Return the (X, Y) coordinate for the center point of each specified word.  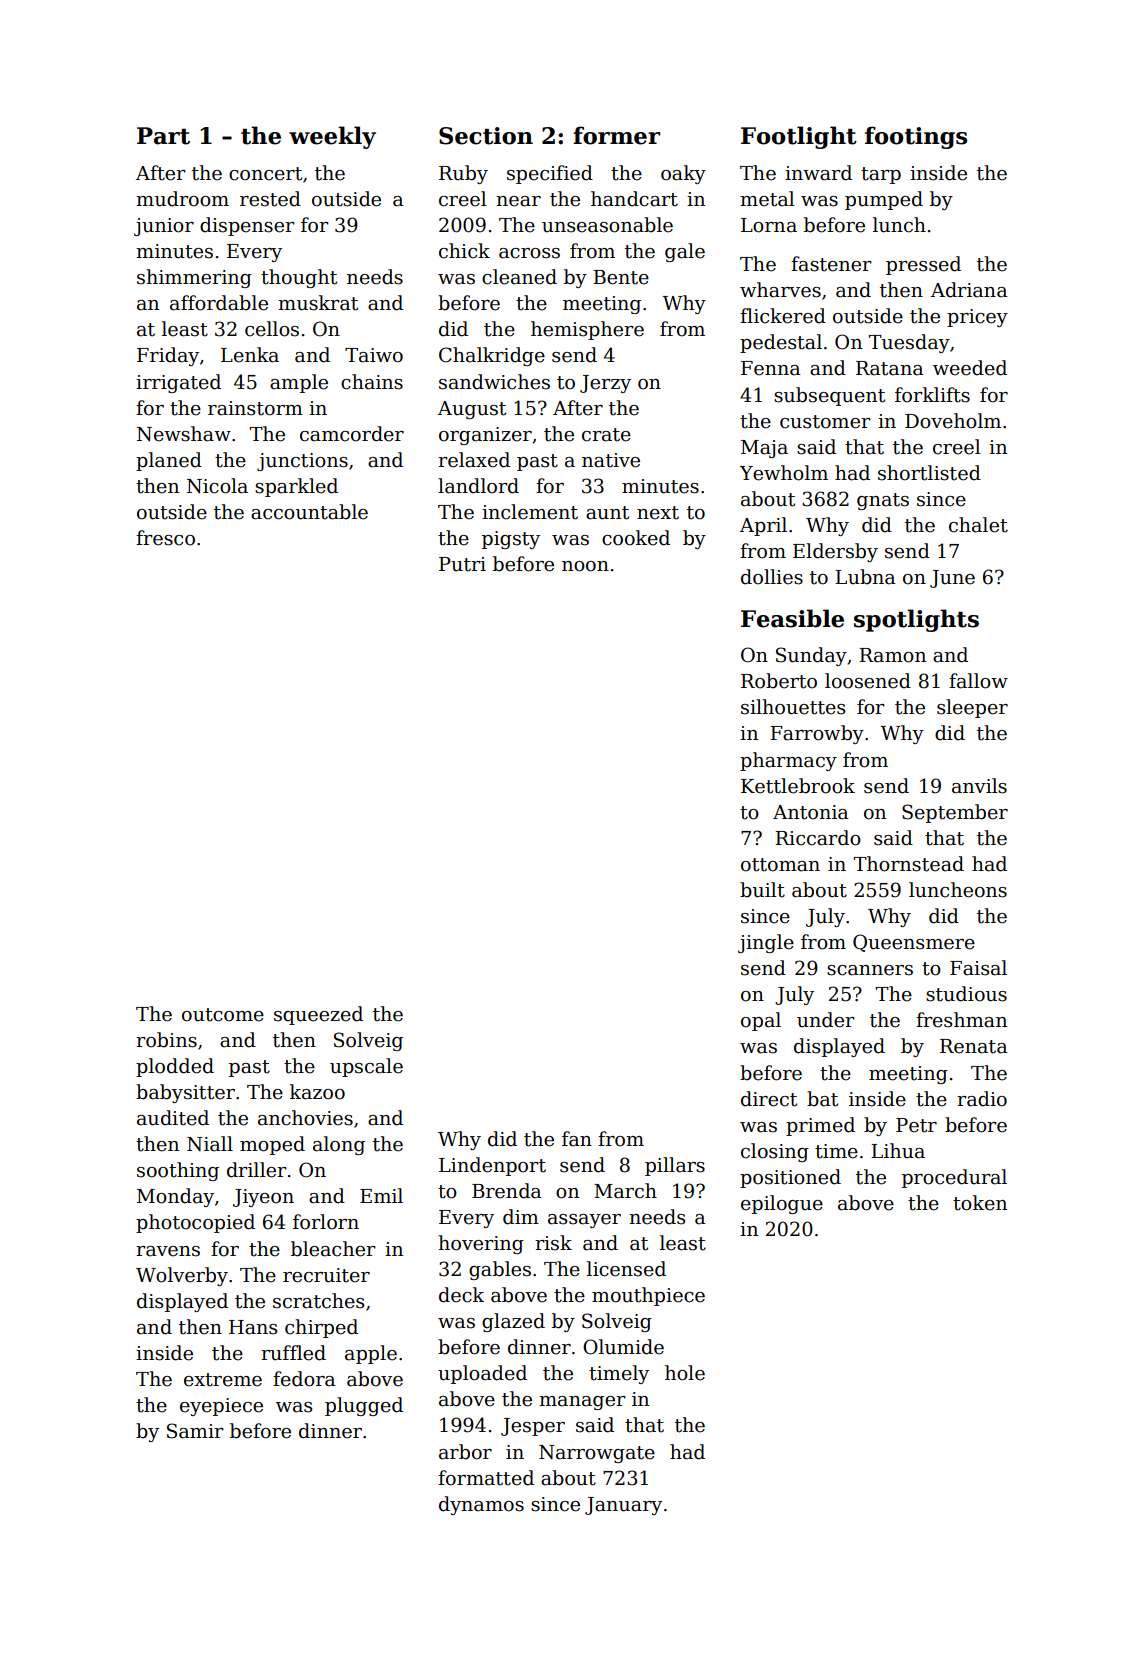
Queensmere (914, 943)
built (762, 890)
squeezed (318, 1015)
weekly (332, 137)
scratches (318, 1301)
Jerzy (605, 384)
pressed (923, 265)
